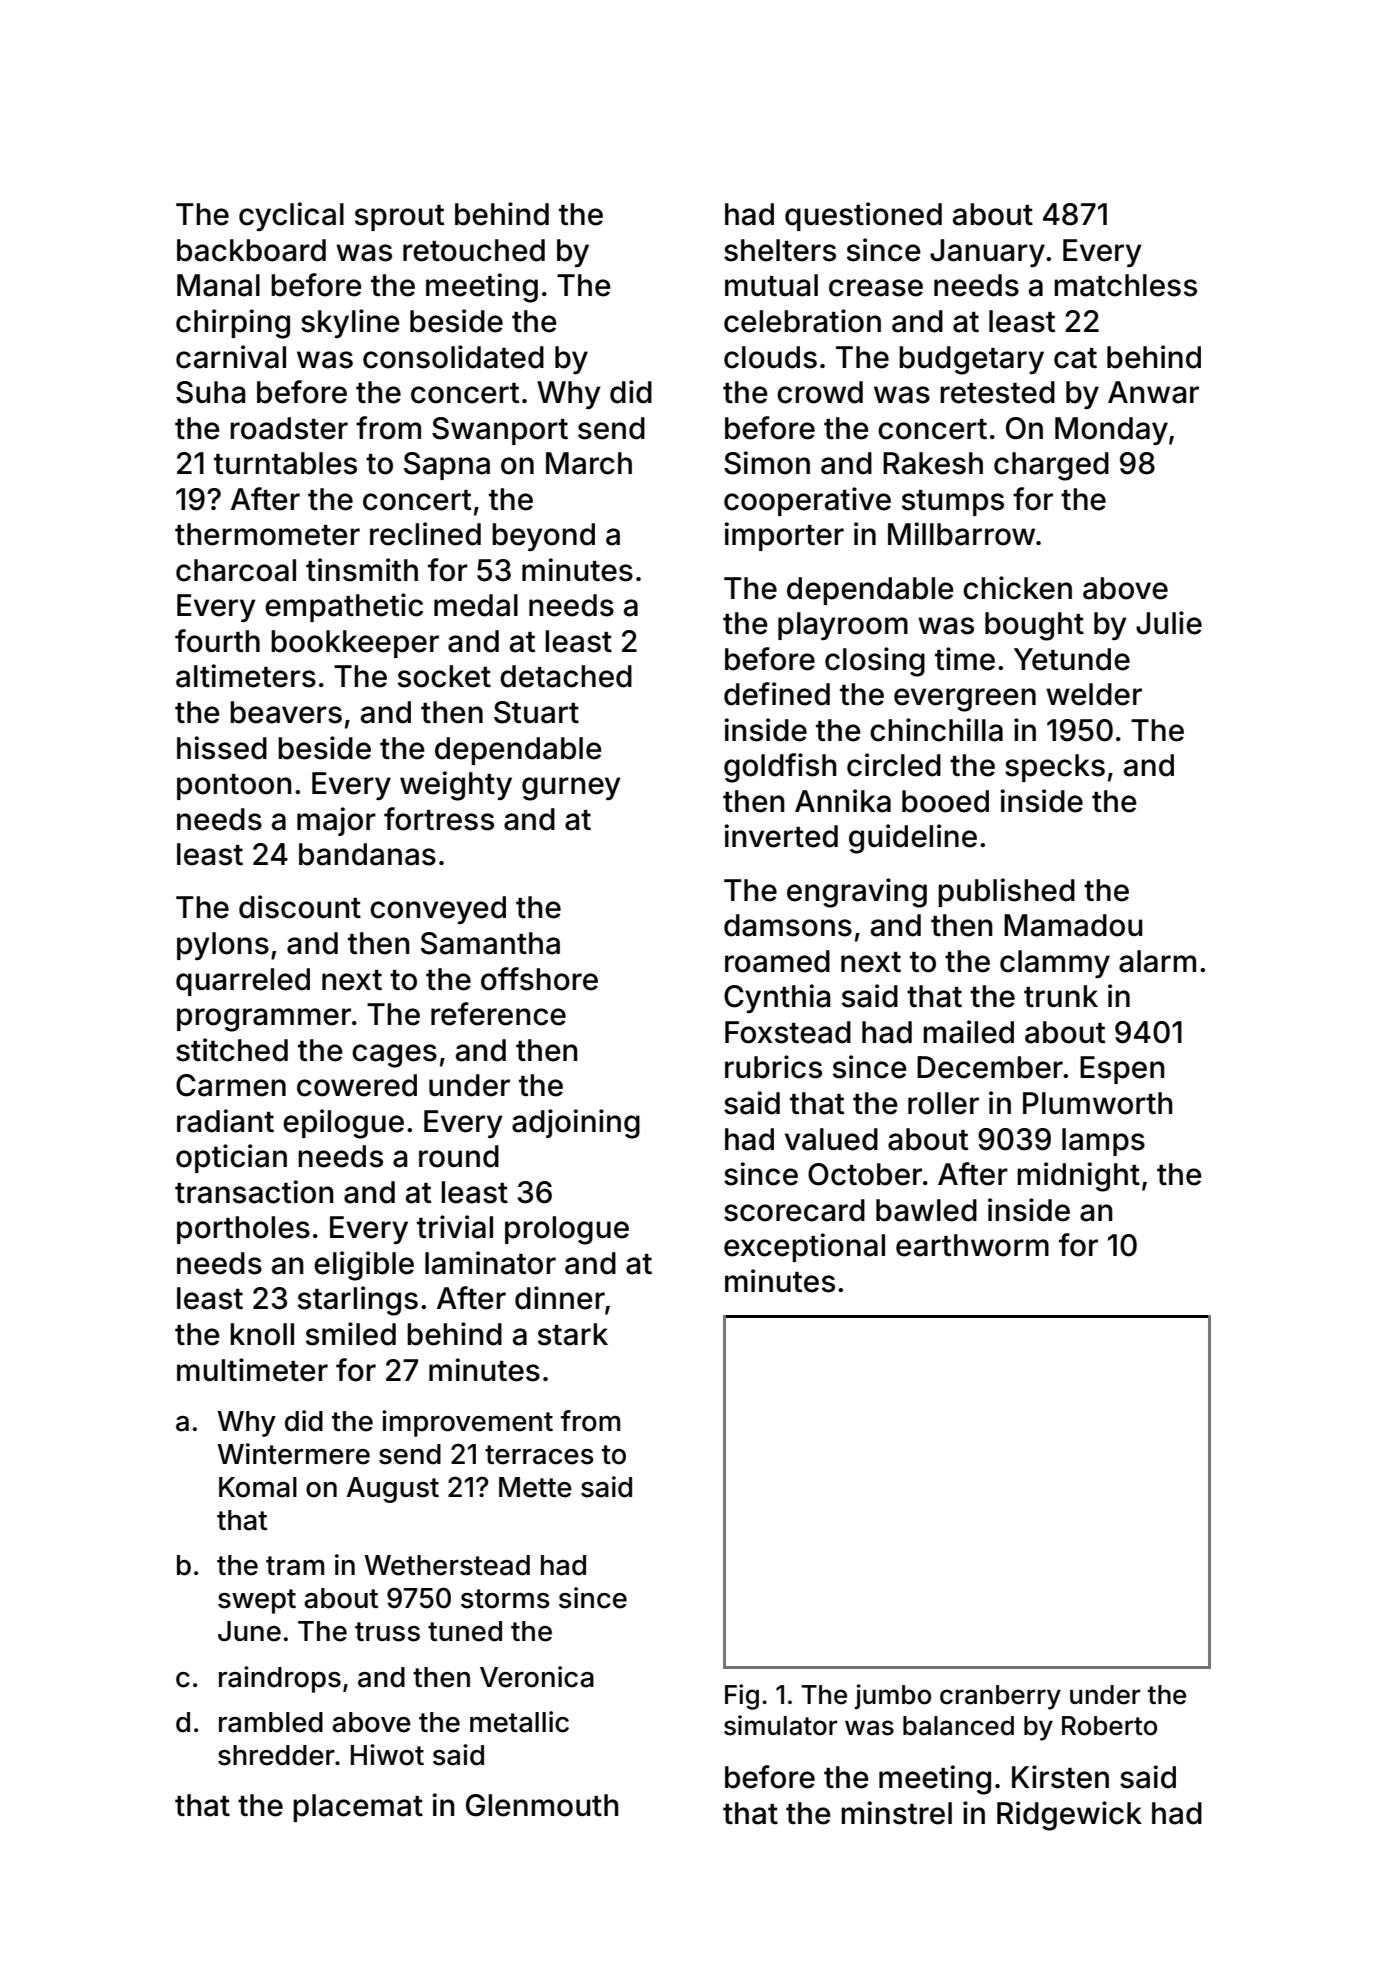  Describe the element at coordinates (539, 1455) in the page. I see `terraces` at that location.
